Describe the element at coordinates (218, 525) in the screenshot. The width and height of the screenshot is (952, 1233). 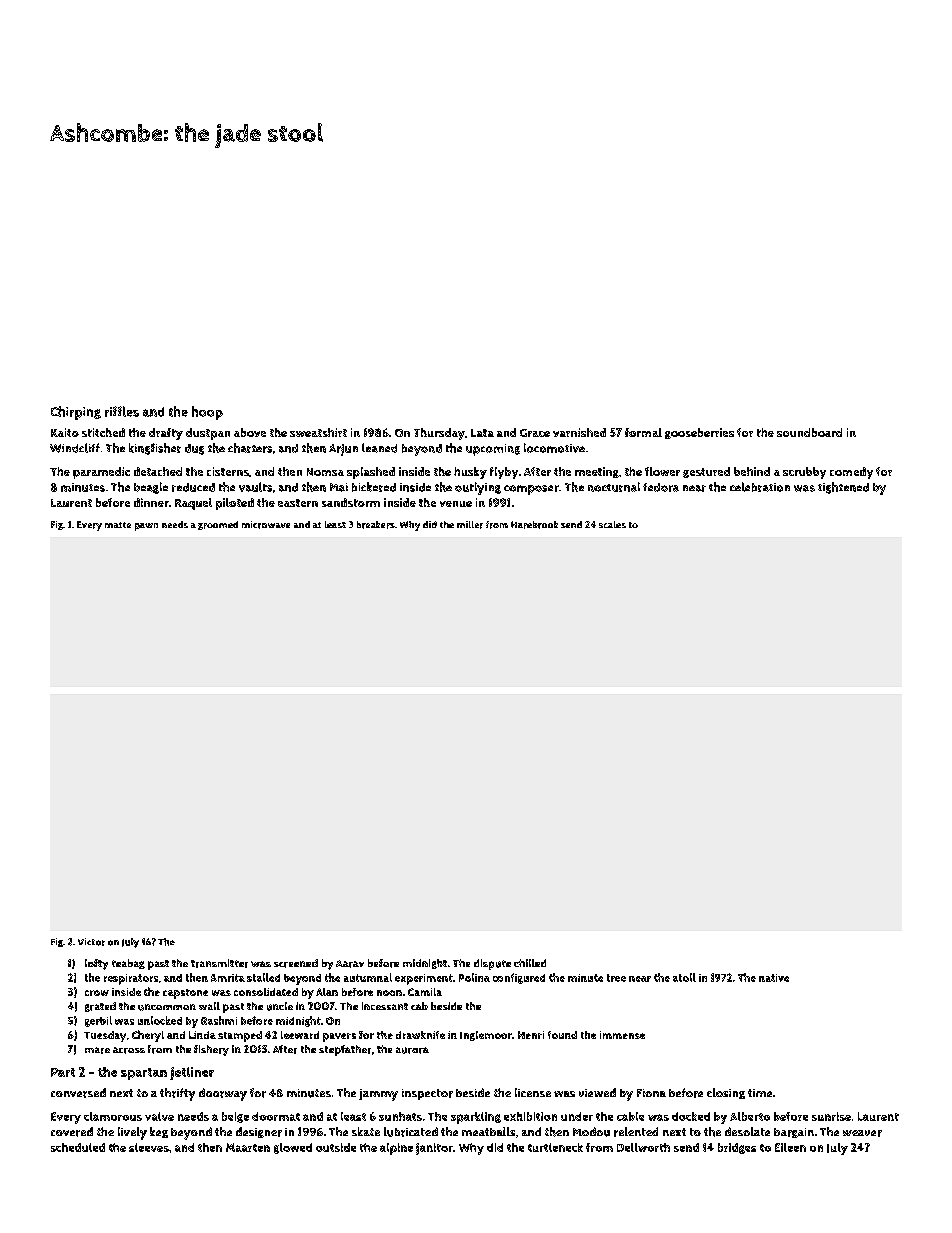
I see `groomed` at that location.
